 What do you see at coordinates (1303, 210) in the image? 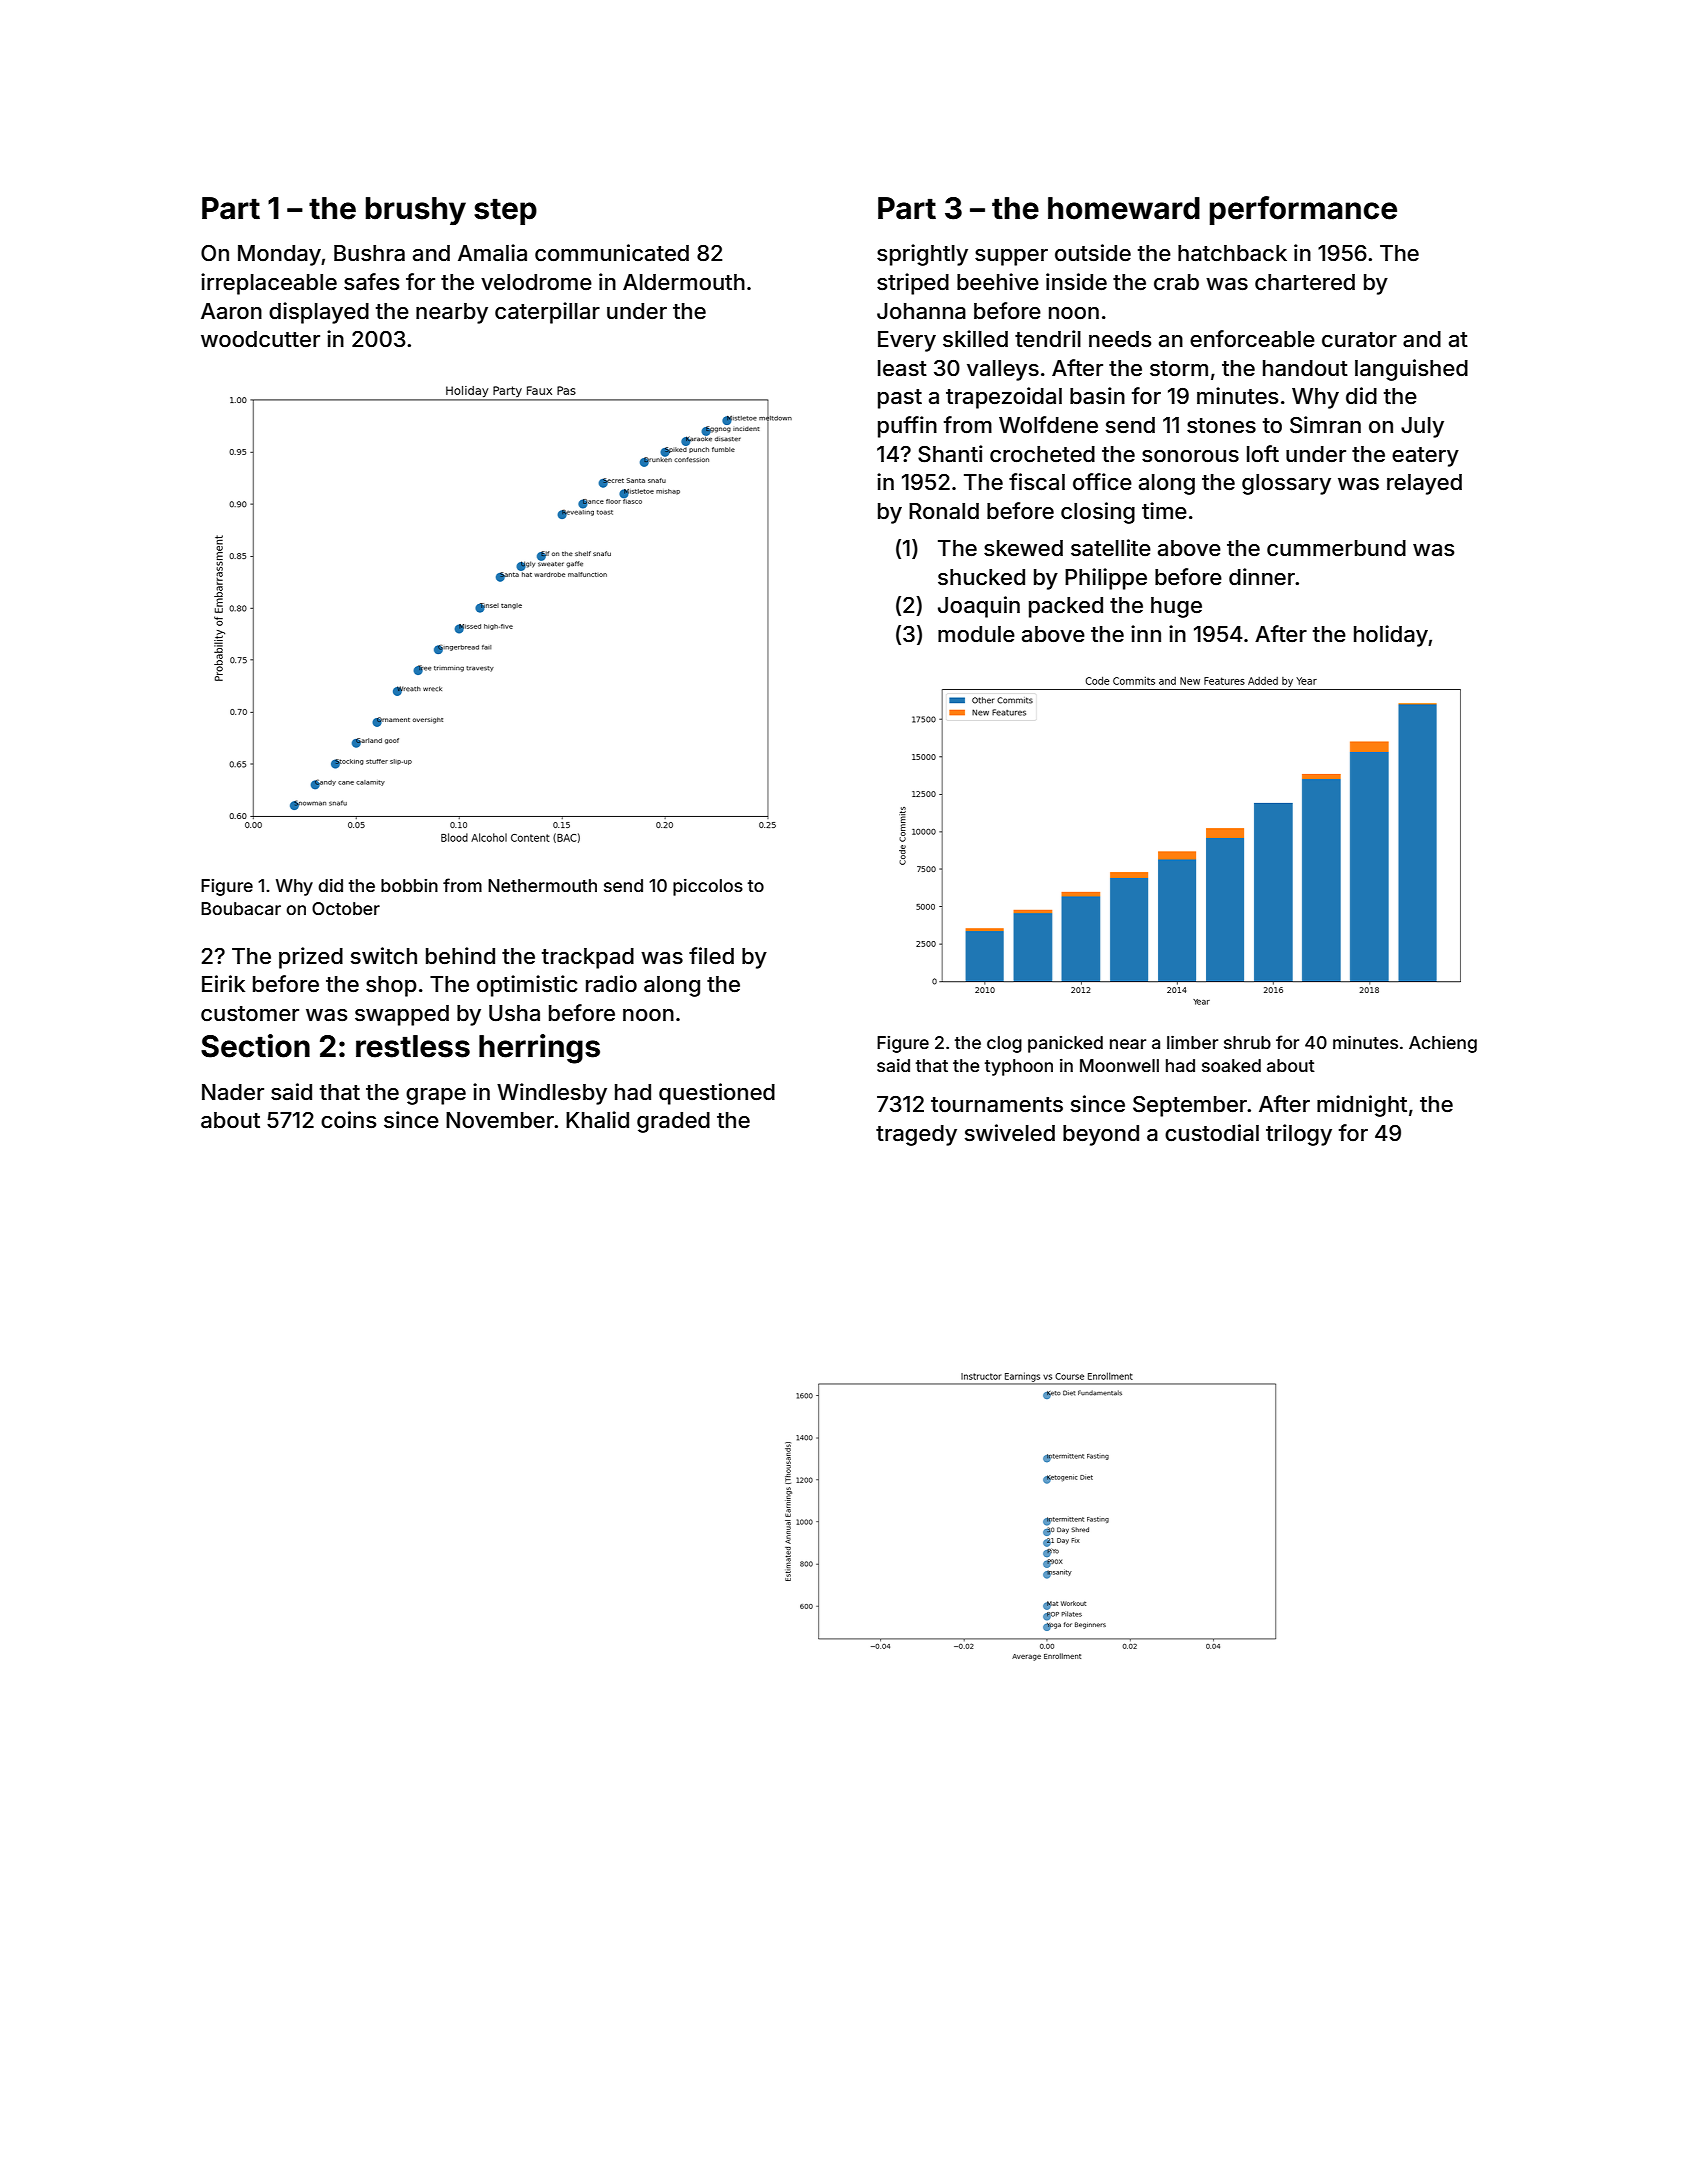
I see `performance` at bounding box center [1303, 210].
